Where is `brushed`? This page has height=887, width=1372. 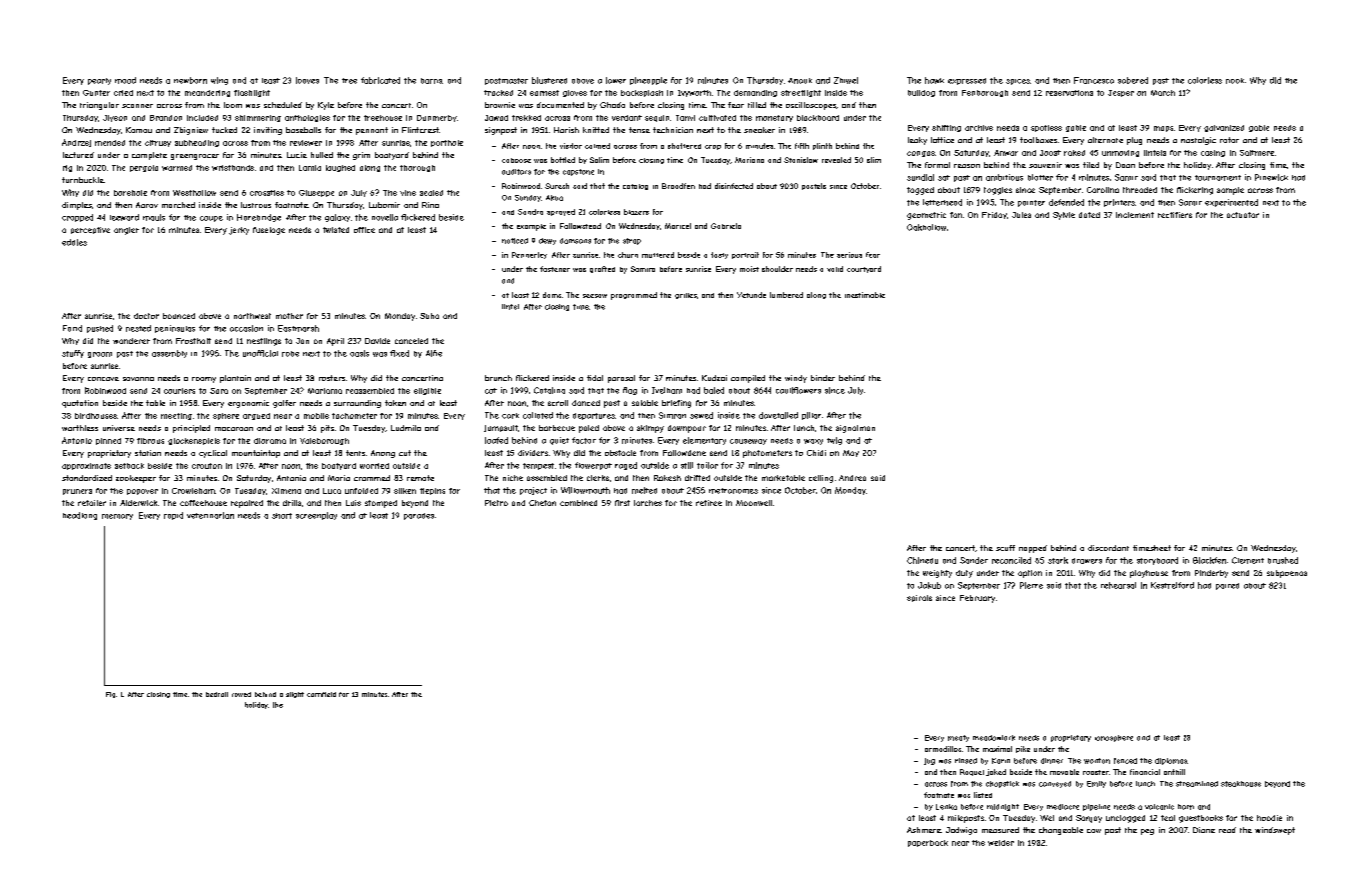 brushed is located at coordinates (1283, 560).
